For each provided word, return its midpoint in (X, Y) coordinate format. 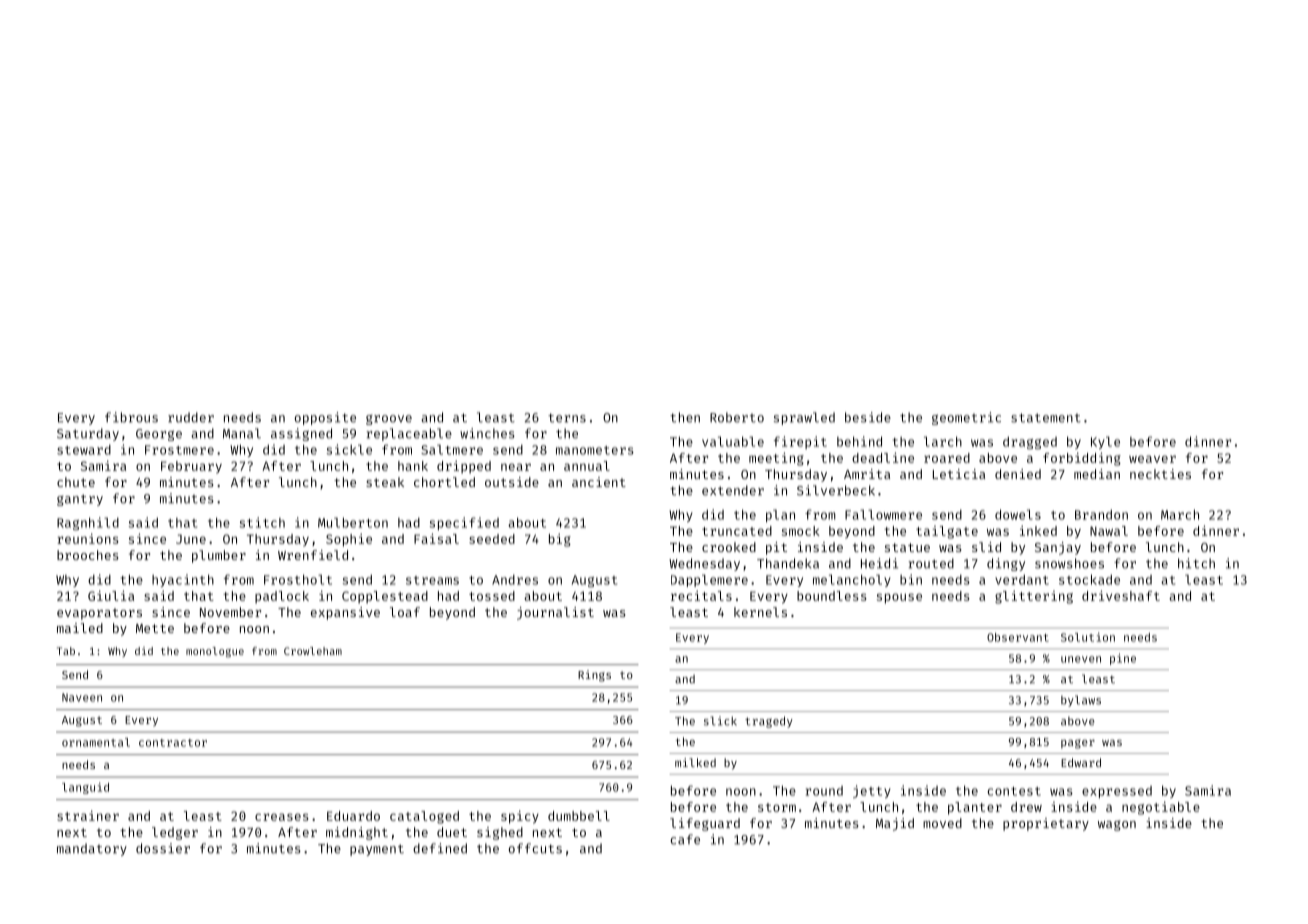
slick (720, 721)
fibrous (131, 417)
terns (567, 418)
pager (1078, 744)
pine (1123, 659)
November (230, 612)
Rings (594, 676)
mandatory (92, 849)
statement (1046, 418)
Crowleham (313, 651)
